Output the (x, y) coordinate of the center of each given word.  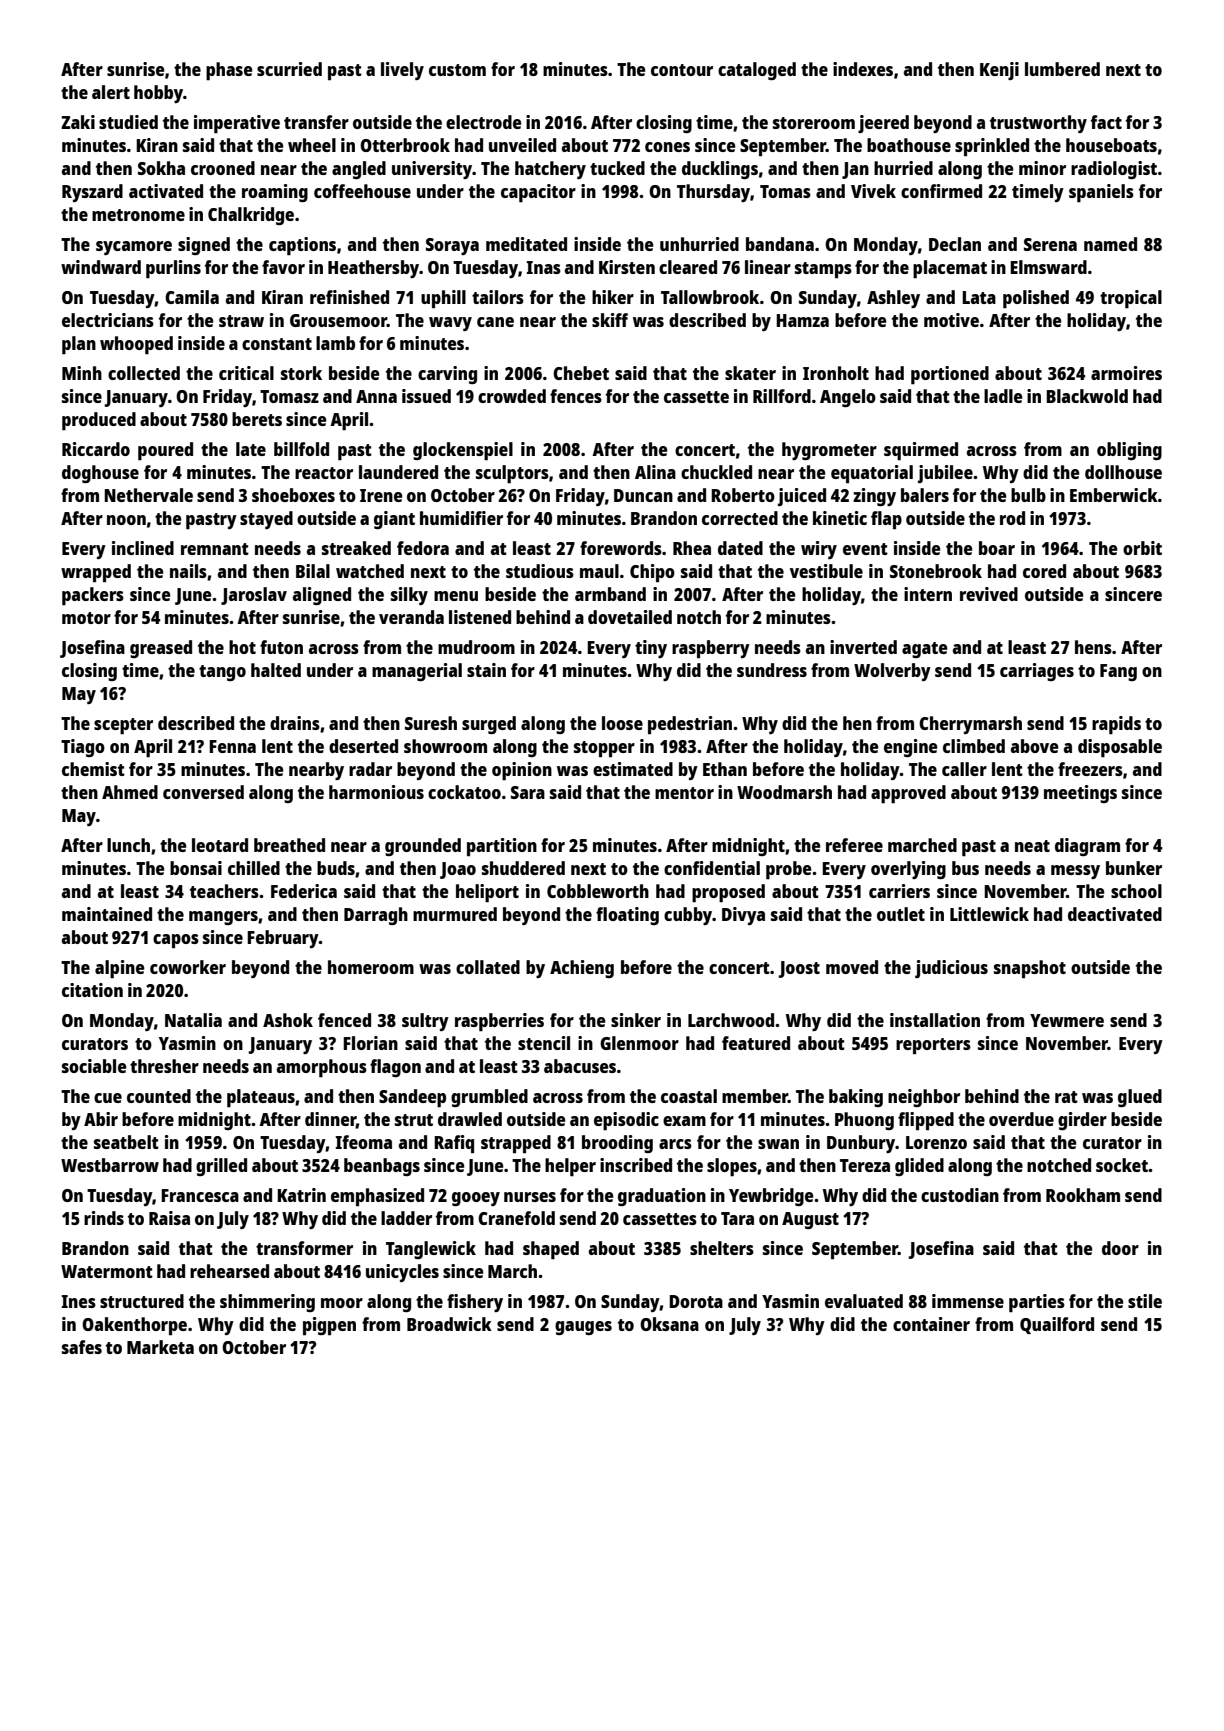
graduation (662, 1197)
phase (229, 71)
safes (82, 1347)
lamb (335, 343)
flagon (395, 1068)
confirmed (941, 191)
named (1110, 244)
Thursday (713, 193)
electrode (483, 122)
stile (1145, 1301)
